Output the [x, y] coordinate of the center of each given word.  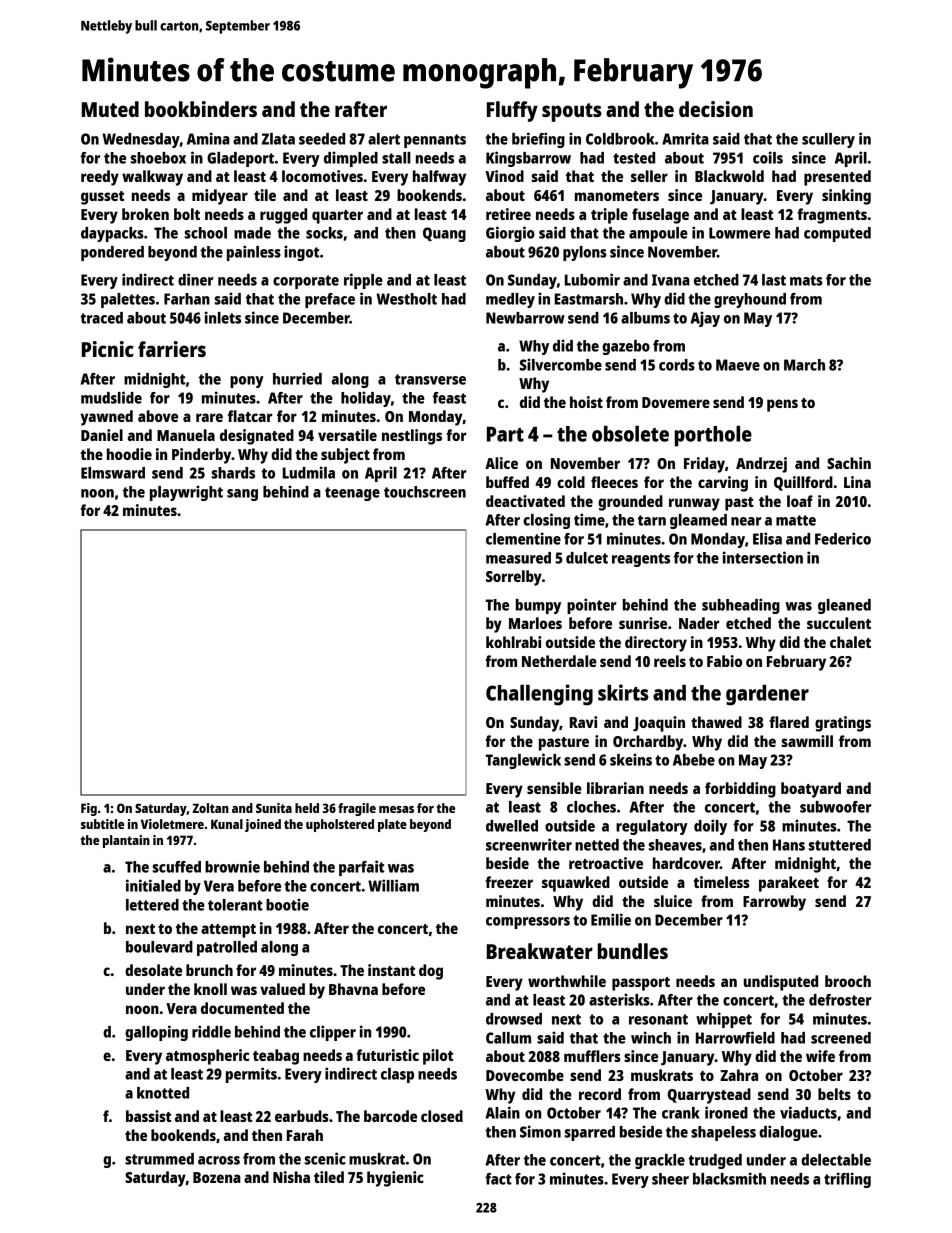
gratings [843, 724]
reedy [100, 178]
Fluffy [512, 111]
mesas [396, 809]
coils [768, 157]
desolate [153, 970]
